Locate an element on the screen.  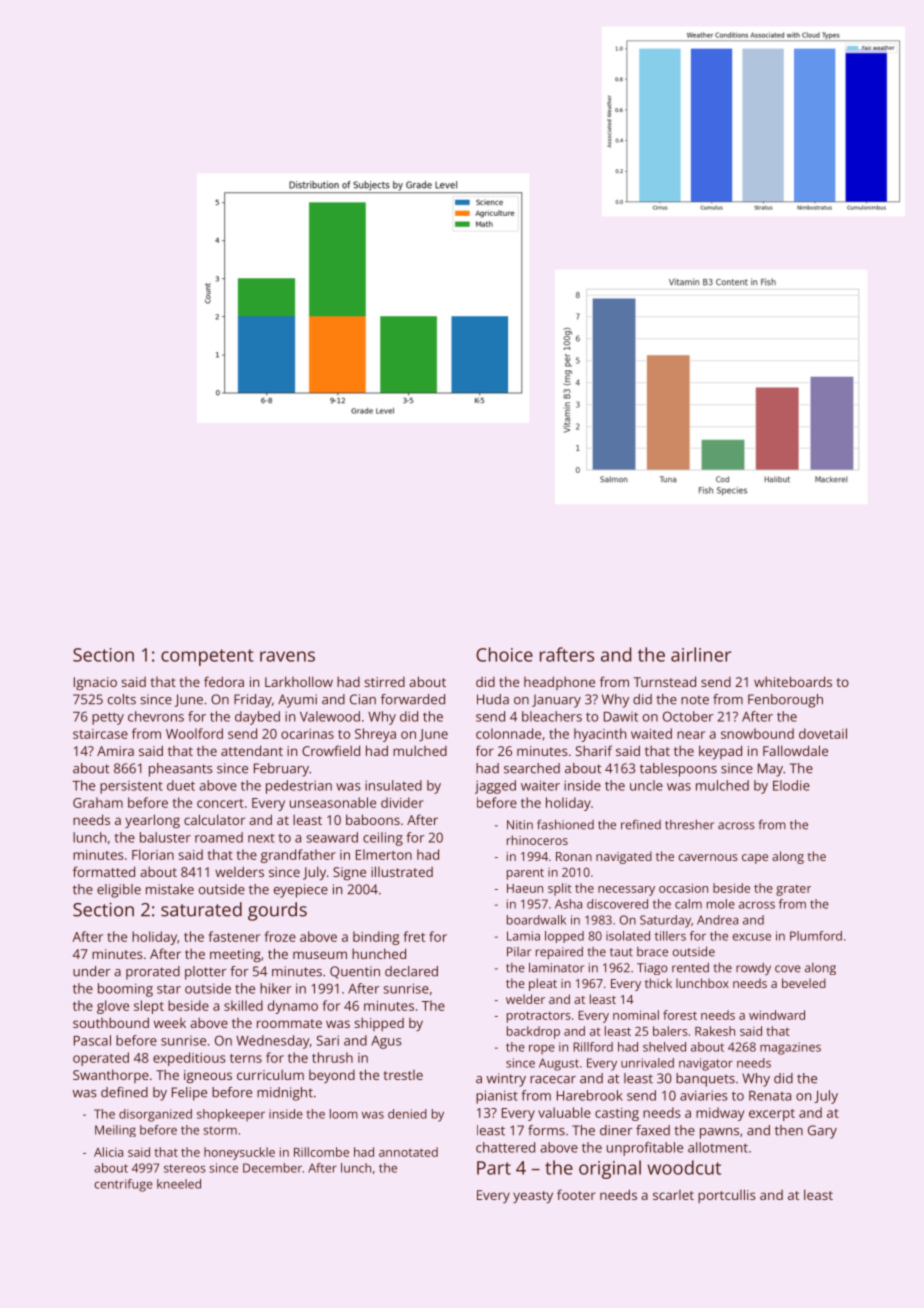
grater is located at coordinates (793, 890).
